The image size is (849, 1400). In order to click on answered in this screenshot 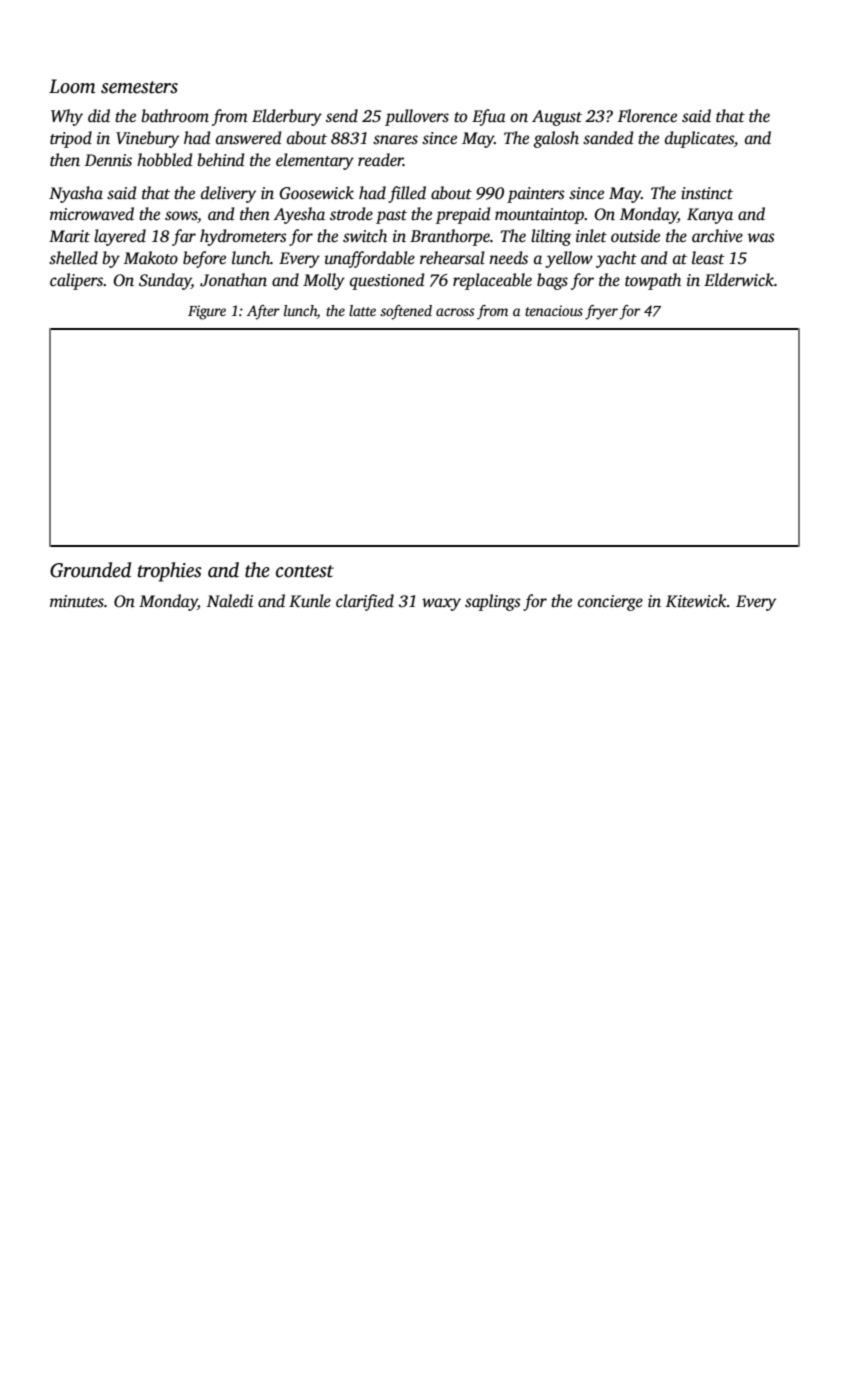, I will do `click(248, 138)`.
